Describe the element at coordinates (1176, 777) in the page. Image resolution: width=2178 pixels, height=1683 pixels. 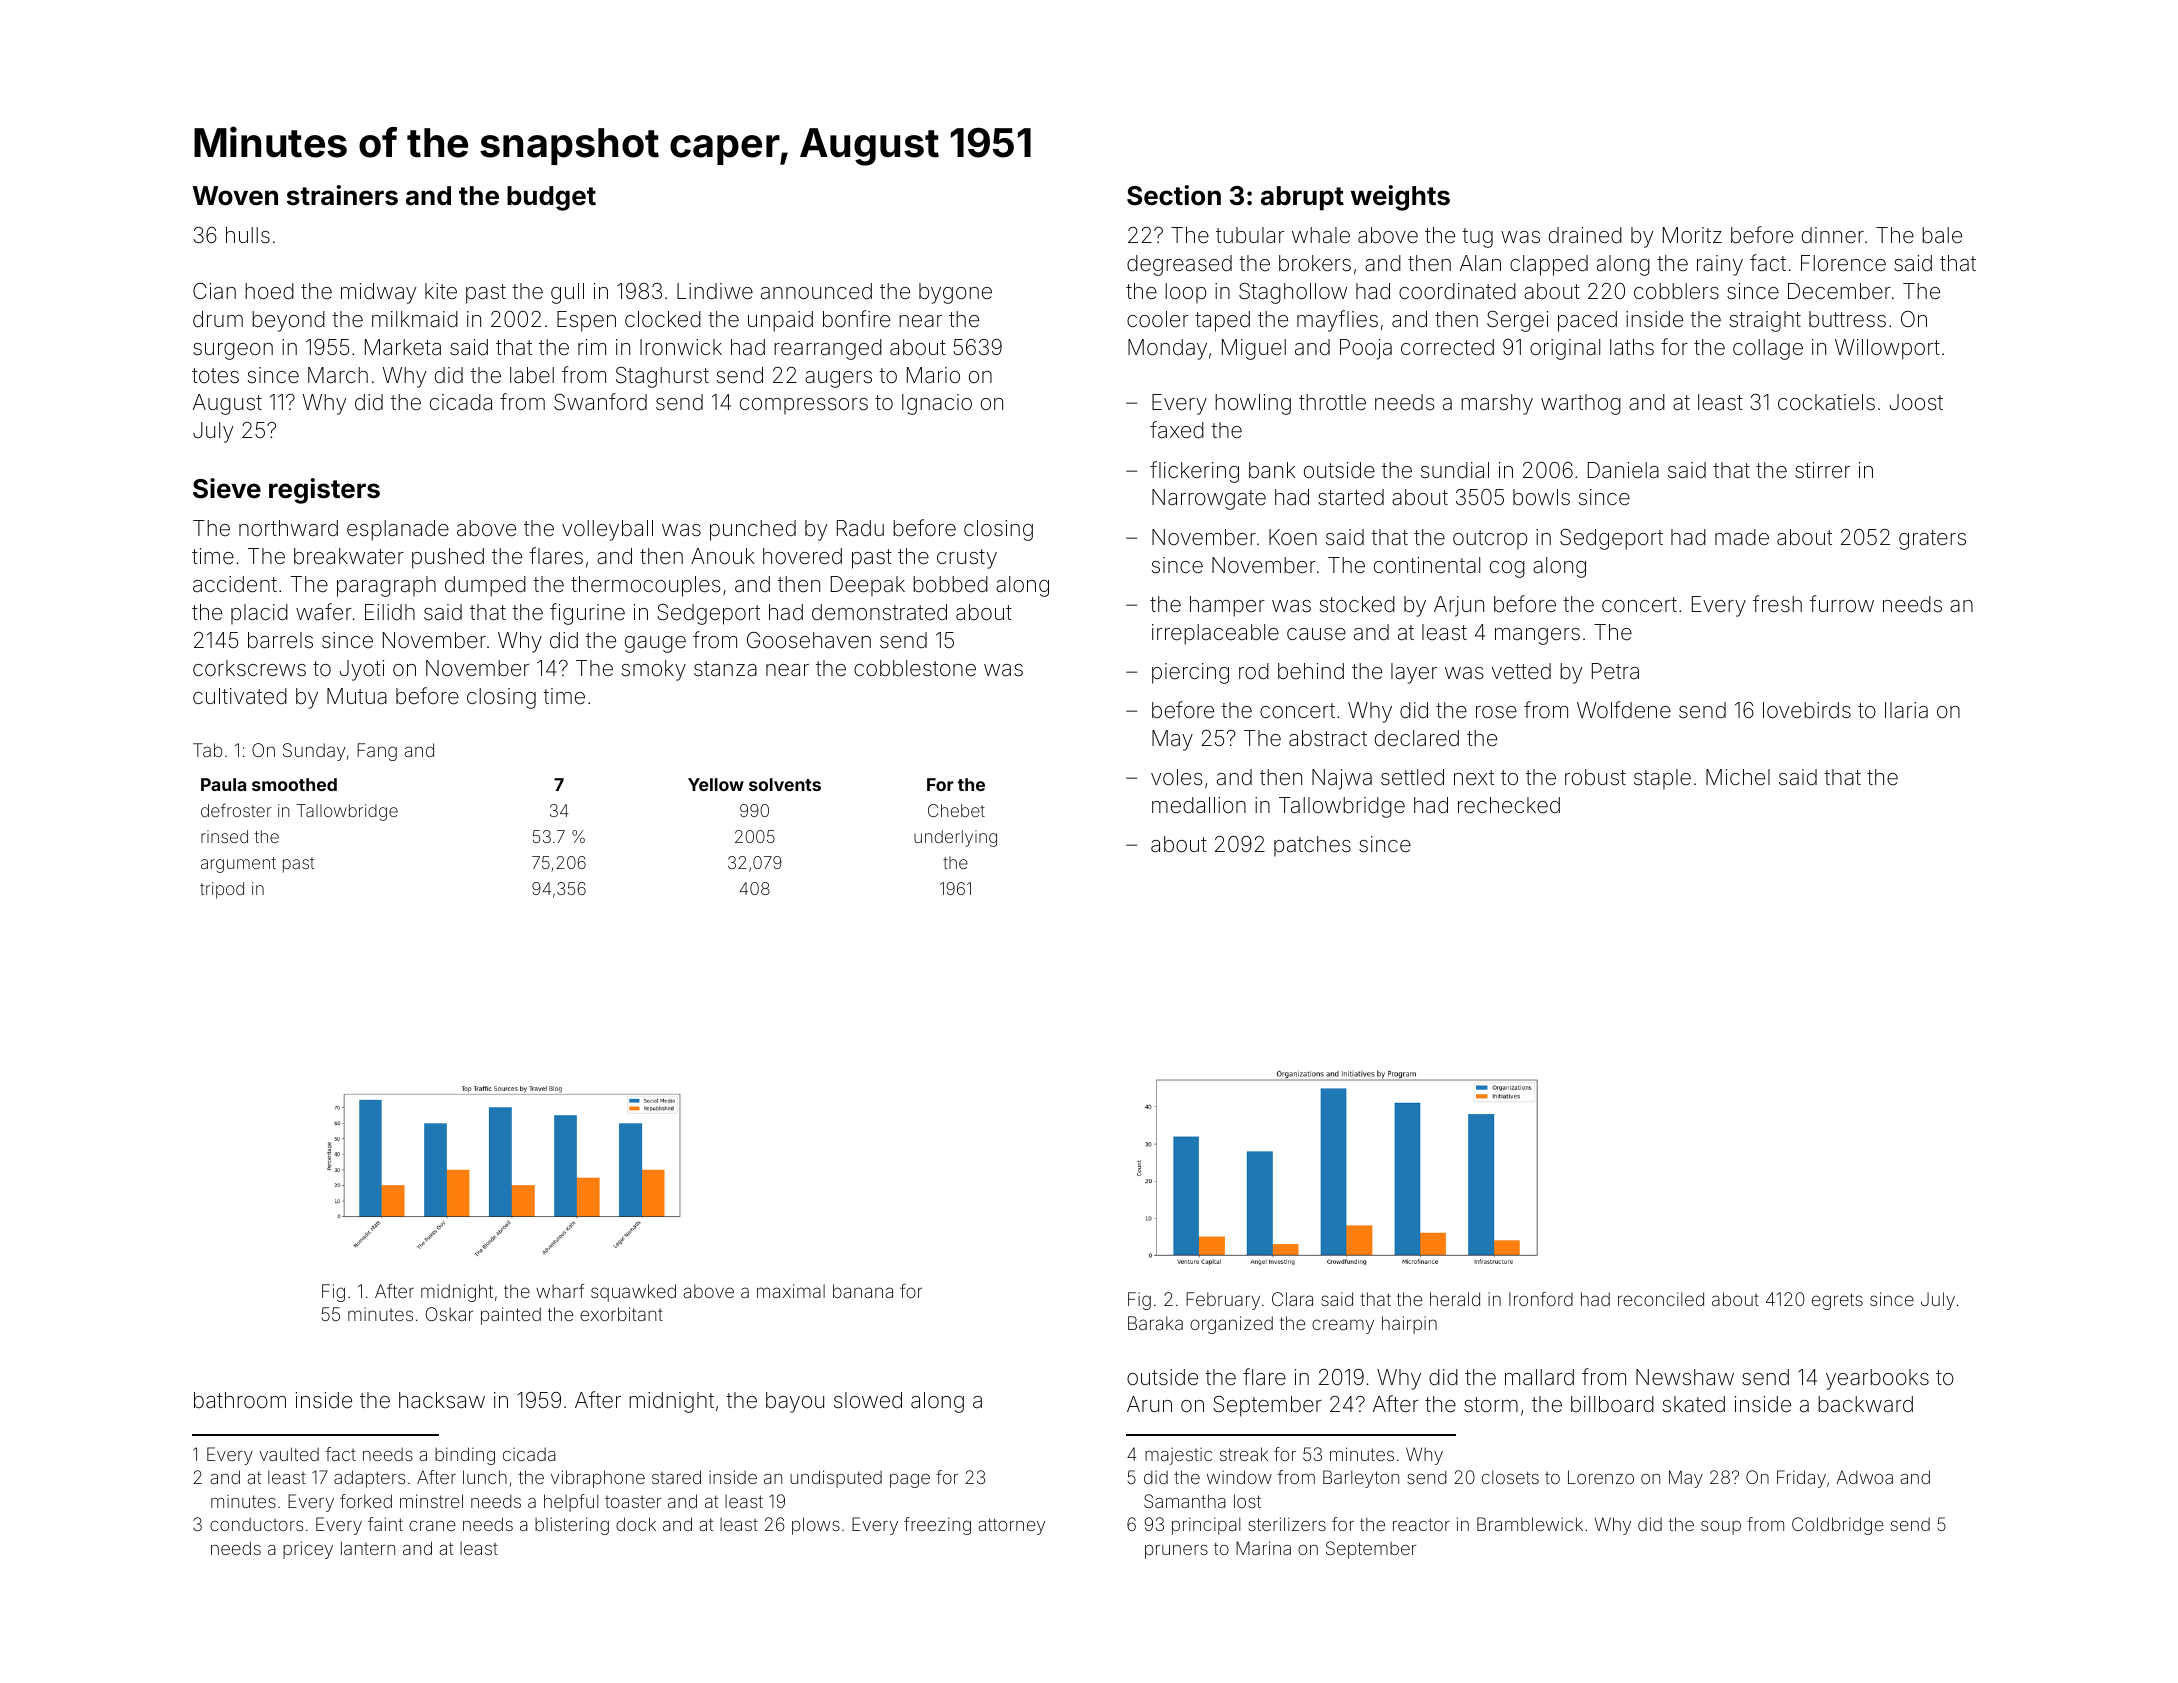
I see `voles` at that location.
